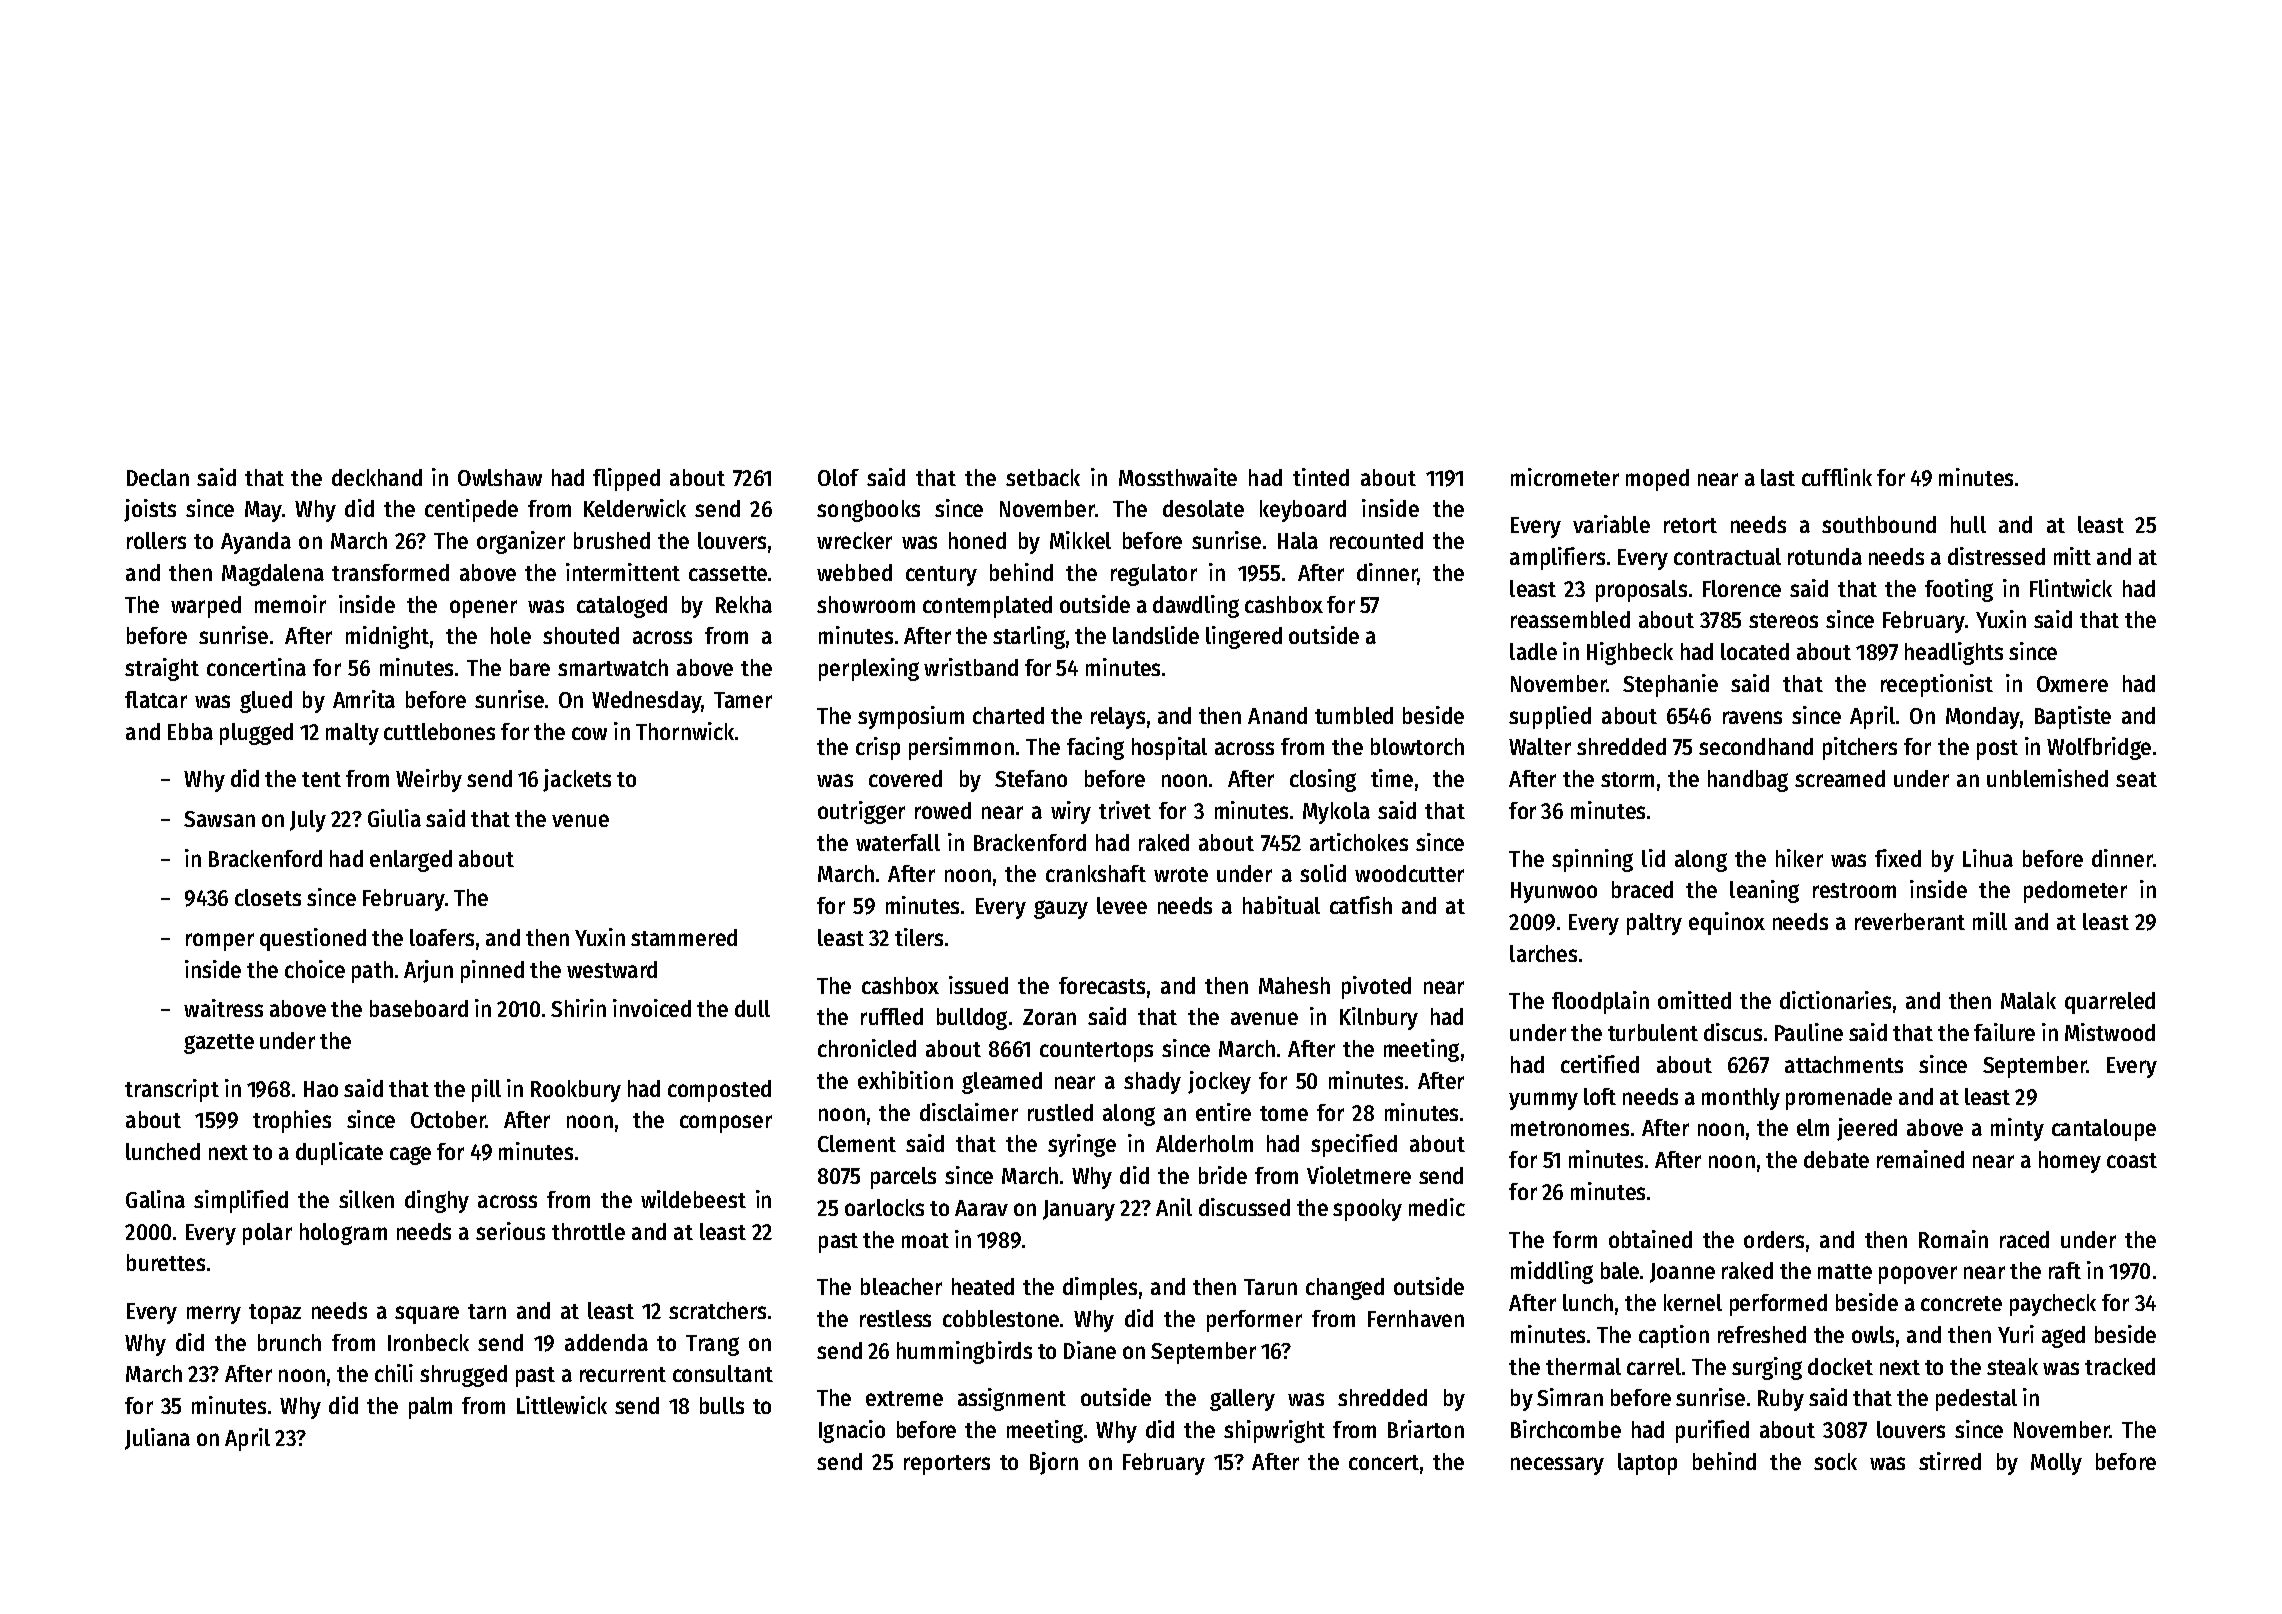  Describe the element at coordinates (838, 477) in the image. I see `Olof` at that location.
